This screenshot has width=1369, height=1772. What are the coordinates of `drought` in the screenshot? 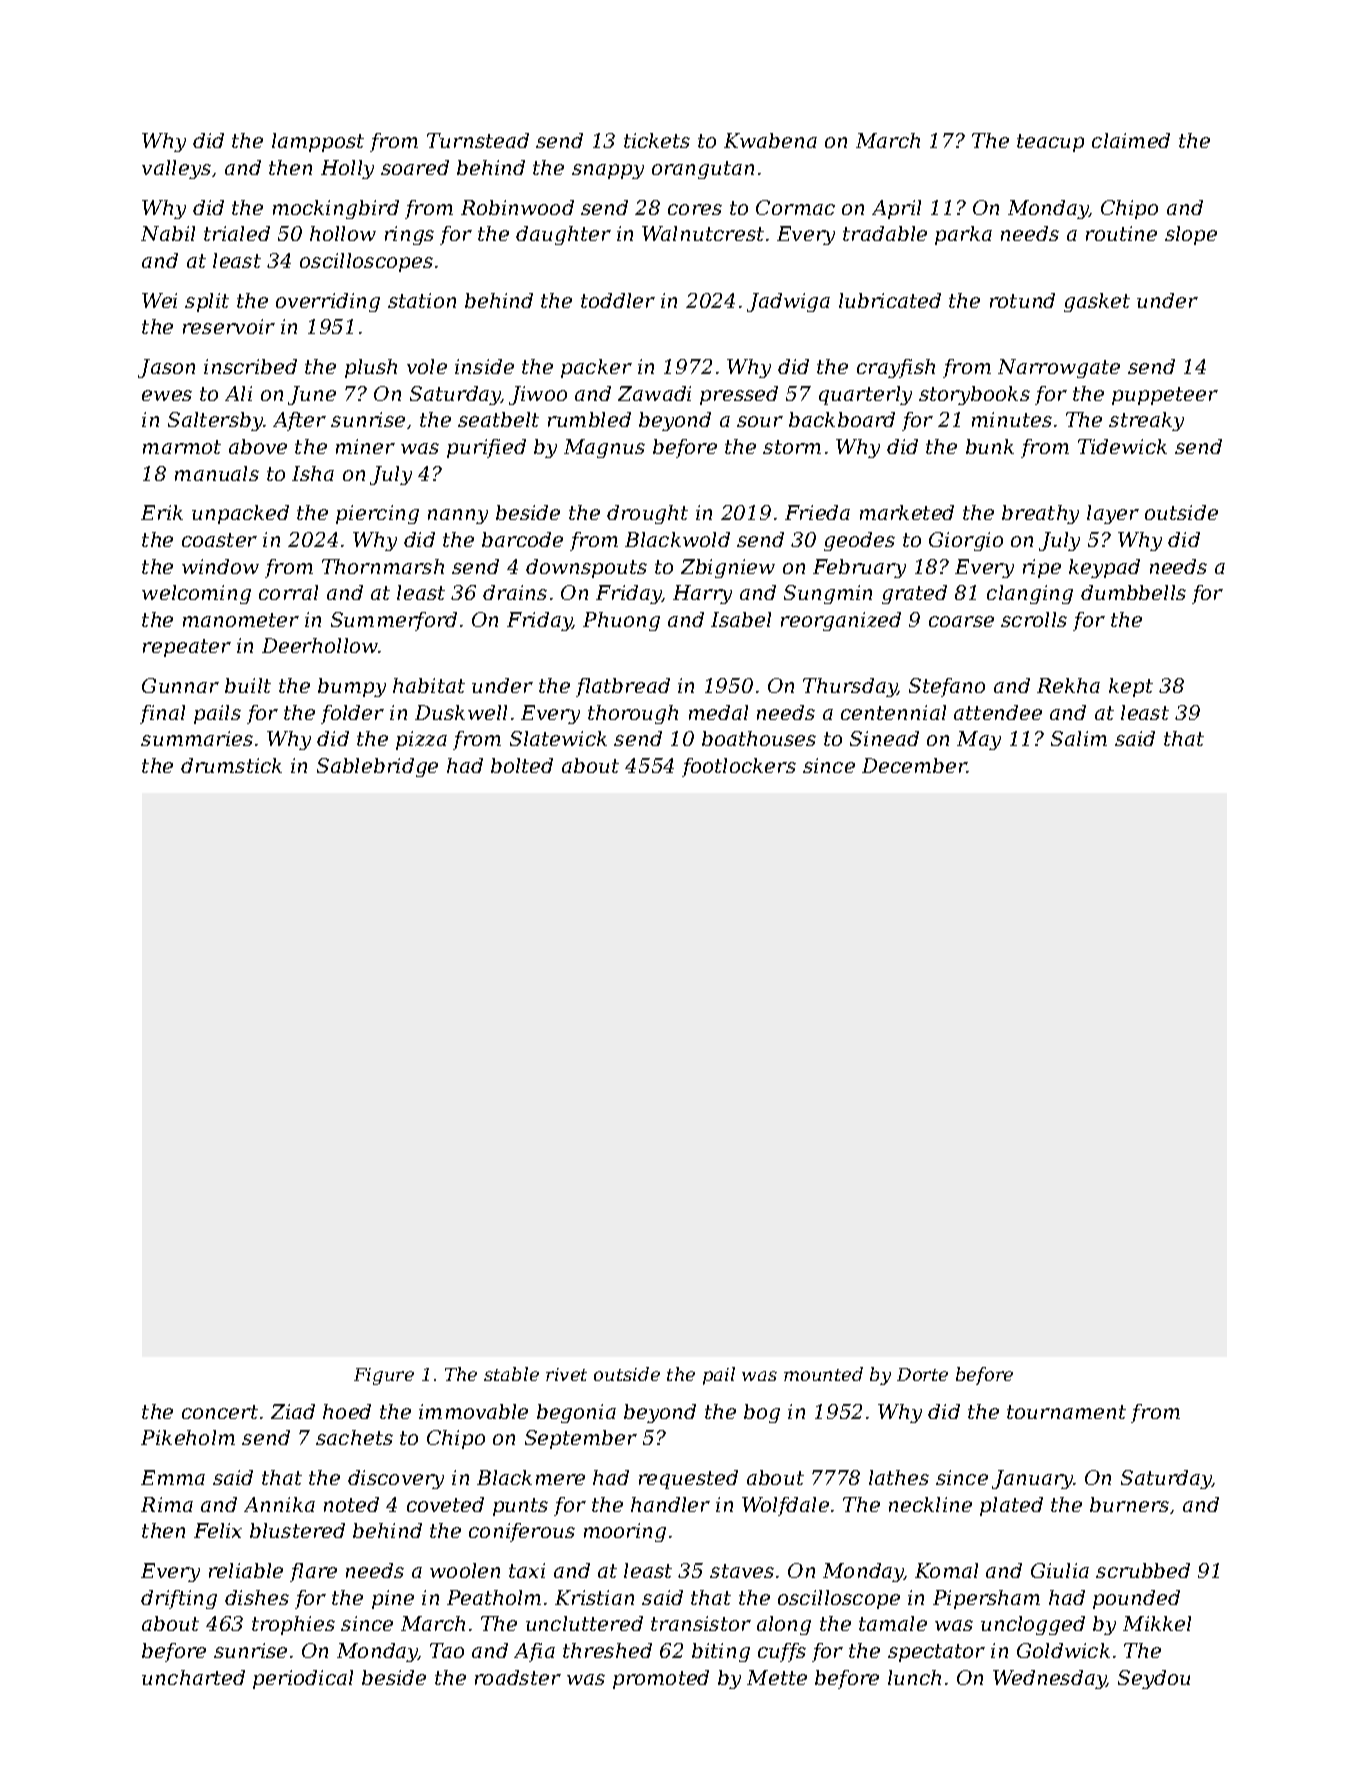 It's located at (647, 514).
